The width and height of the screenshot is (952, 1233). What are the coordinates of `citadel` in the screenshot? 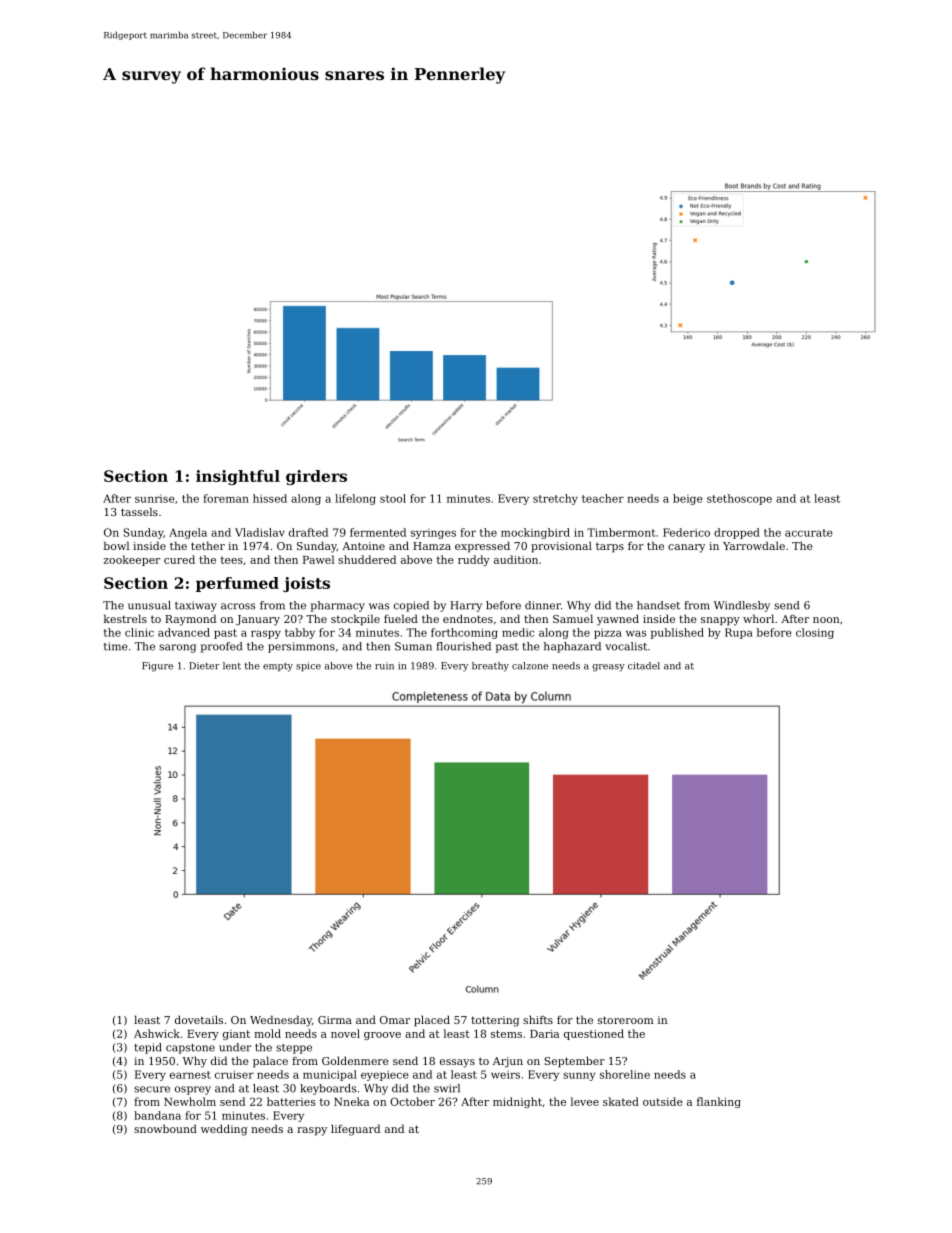 It's located at (644, 666).
